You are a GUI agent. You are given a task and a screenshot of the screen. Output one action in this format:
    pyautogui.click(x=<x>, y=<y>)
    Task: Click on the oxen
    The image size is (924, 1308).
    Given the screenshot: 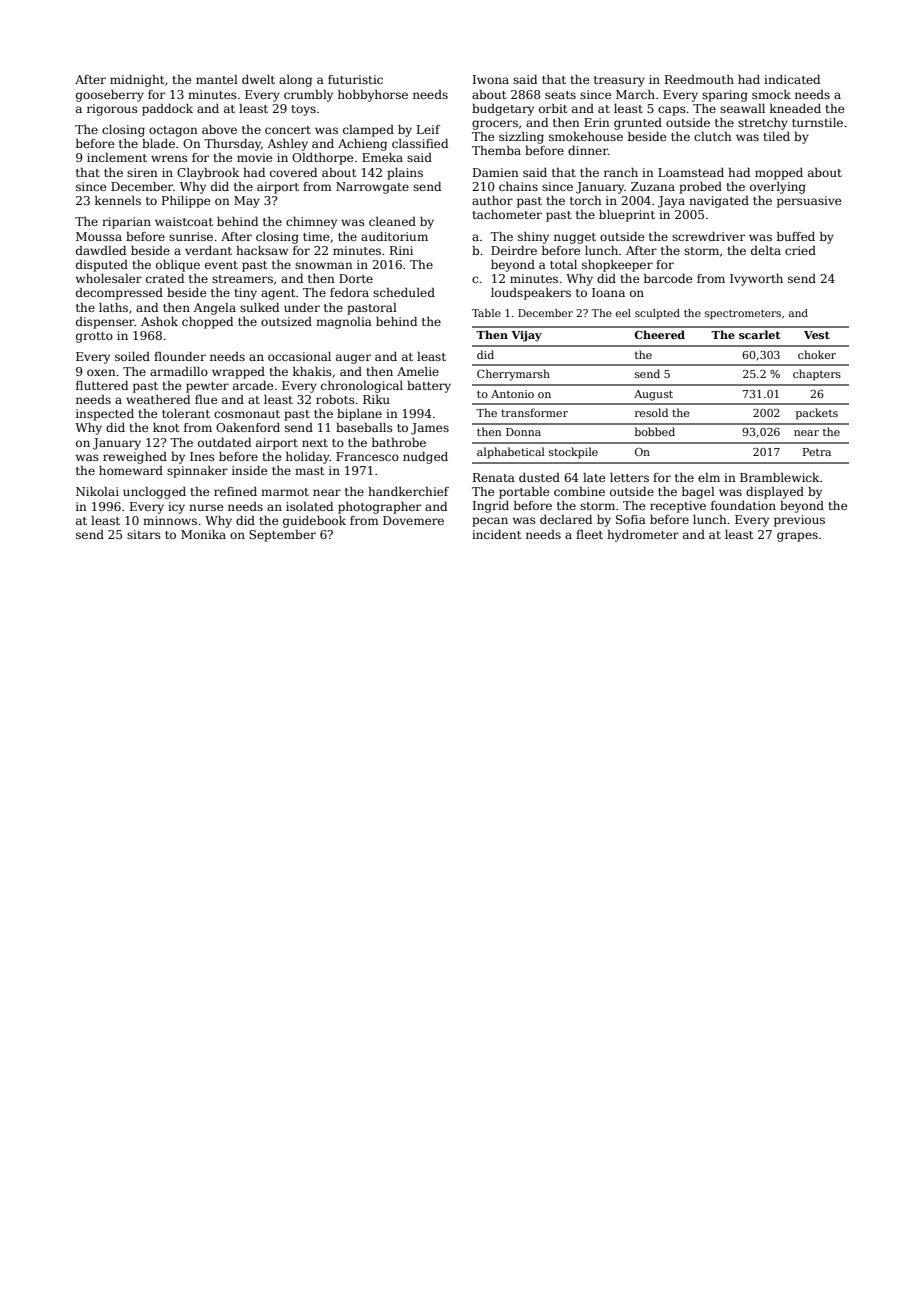 What is the action you would take?
    pyautogui.click(x=101, y=372)
